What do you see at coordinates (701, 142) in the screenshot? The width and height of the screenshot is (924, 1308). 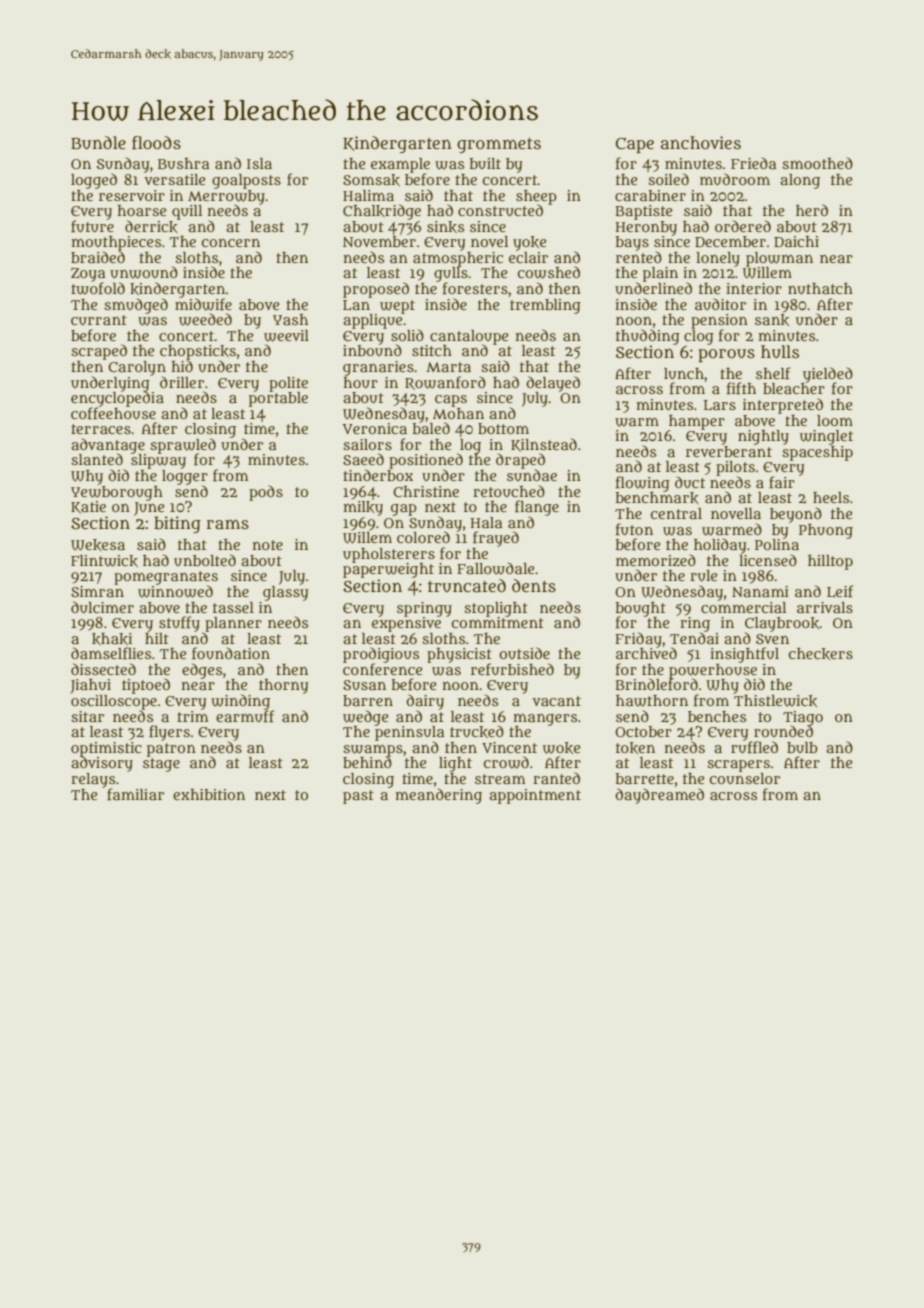 I see `anchovies` at bounding box center [701, 142].
